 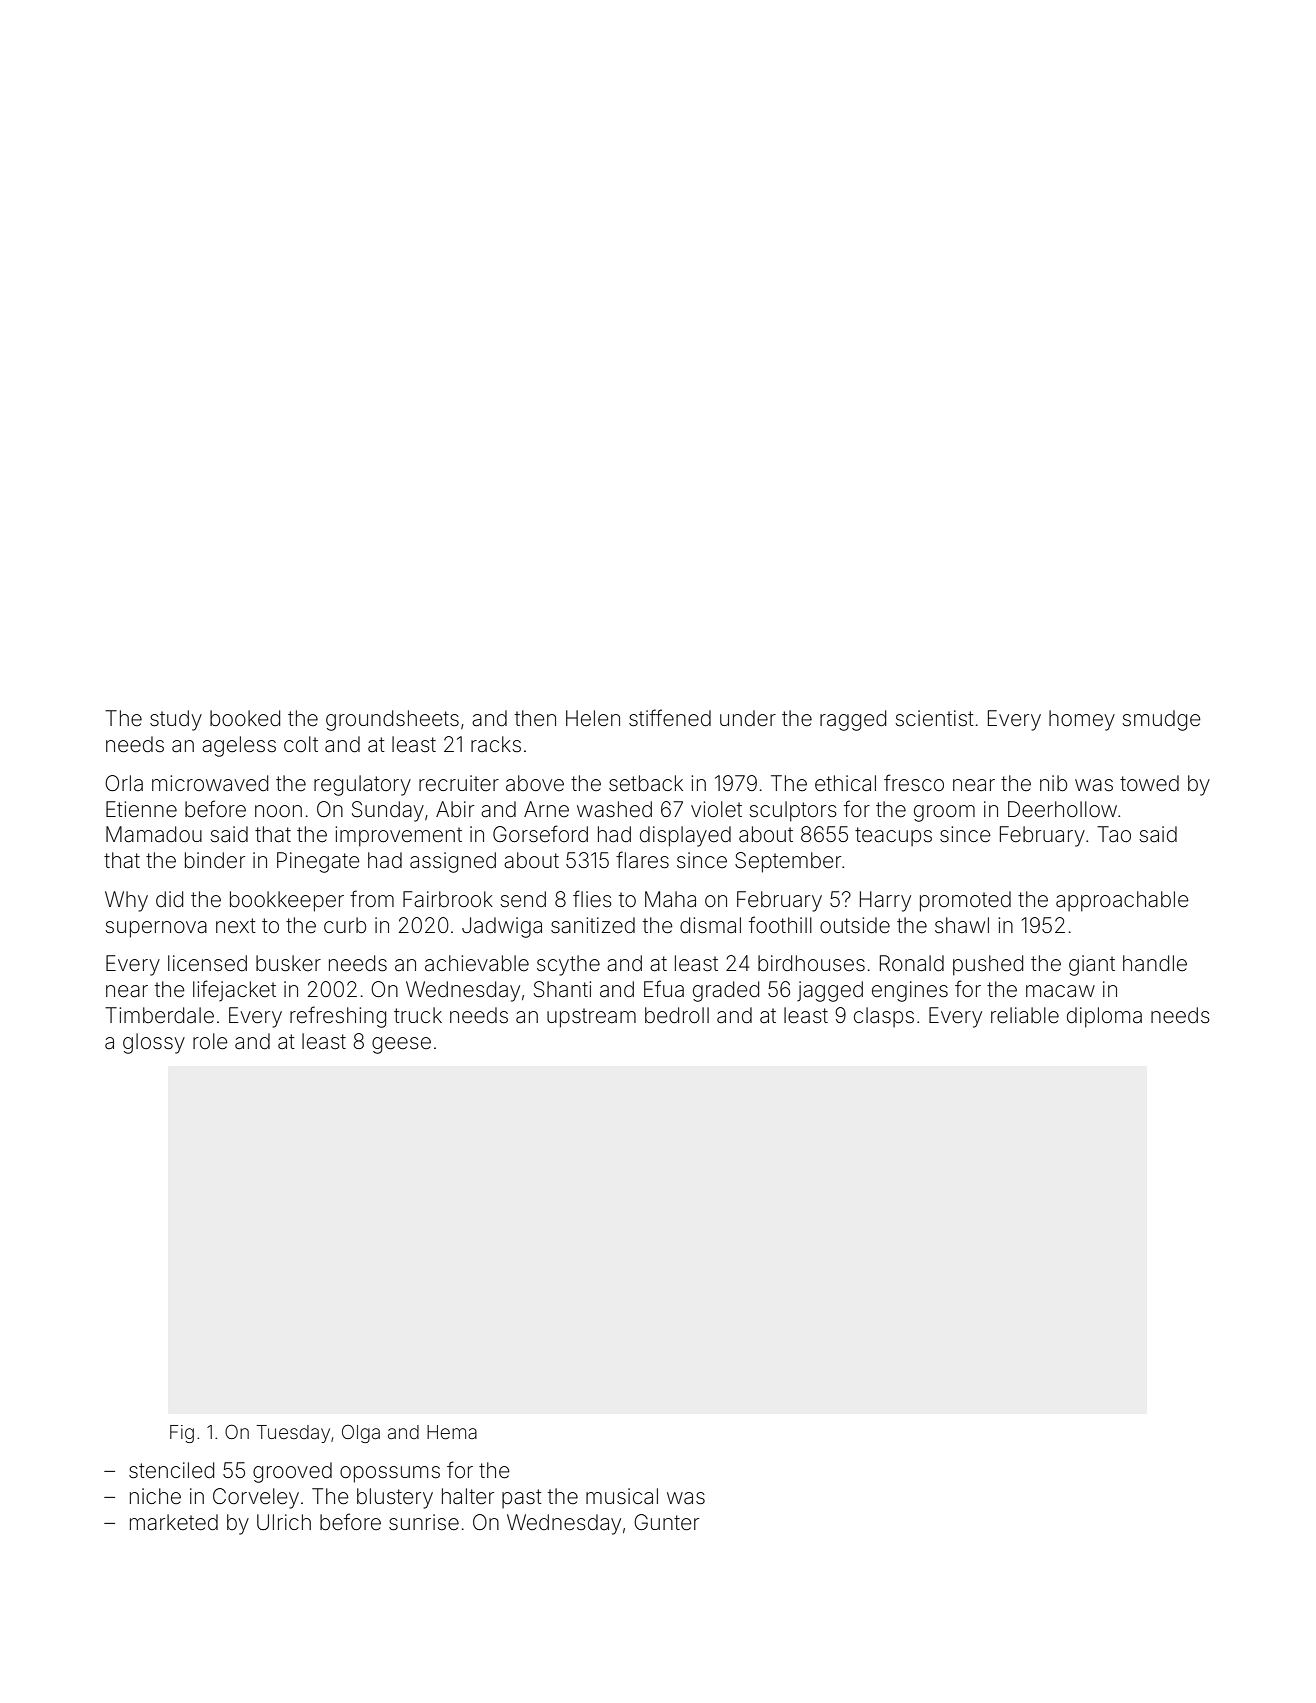 What do you see at coordinates (154, 1043) in the page?
I see `glossy` at bounding box center [154, 1043].
